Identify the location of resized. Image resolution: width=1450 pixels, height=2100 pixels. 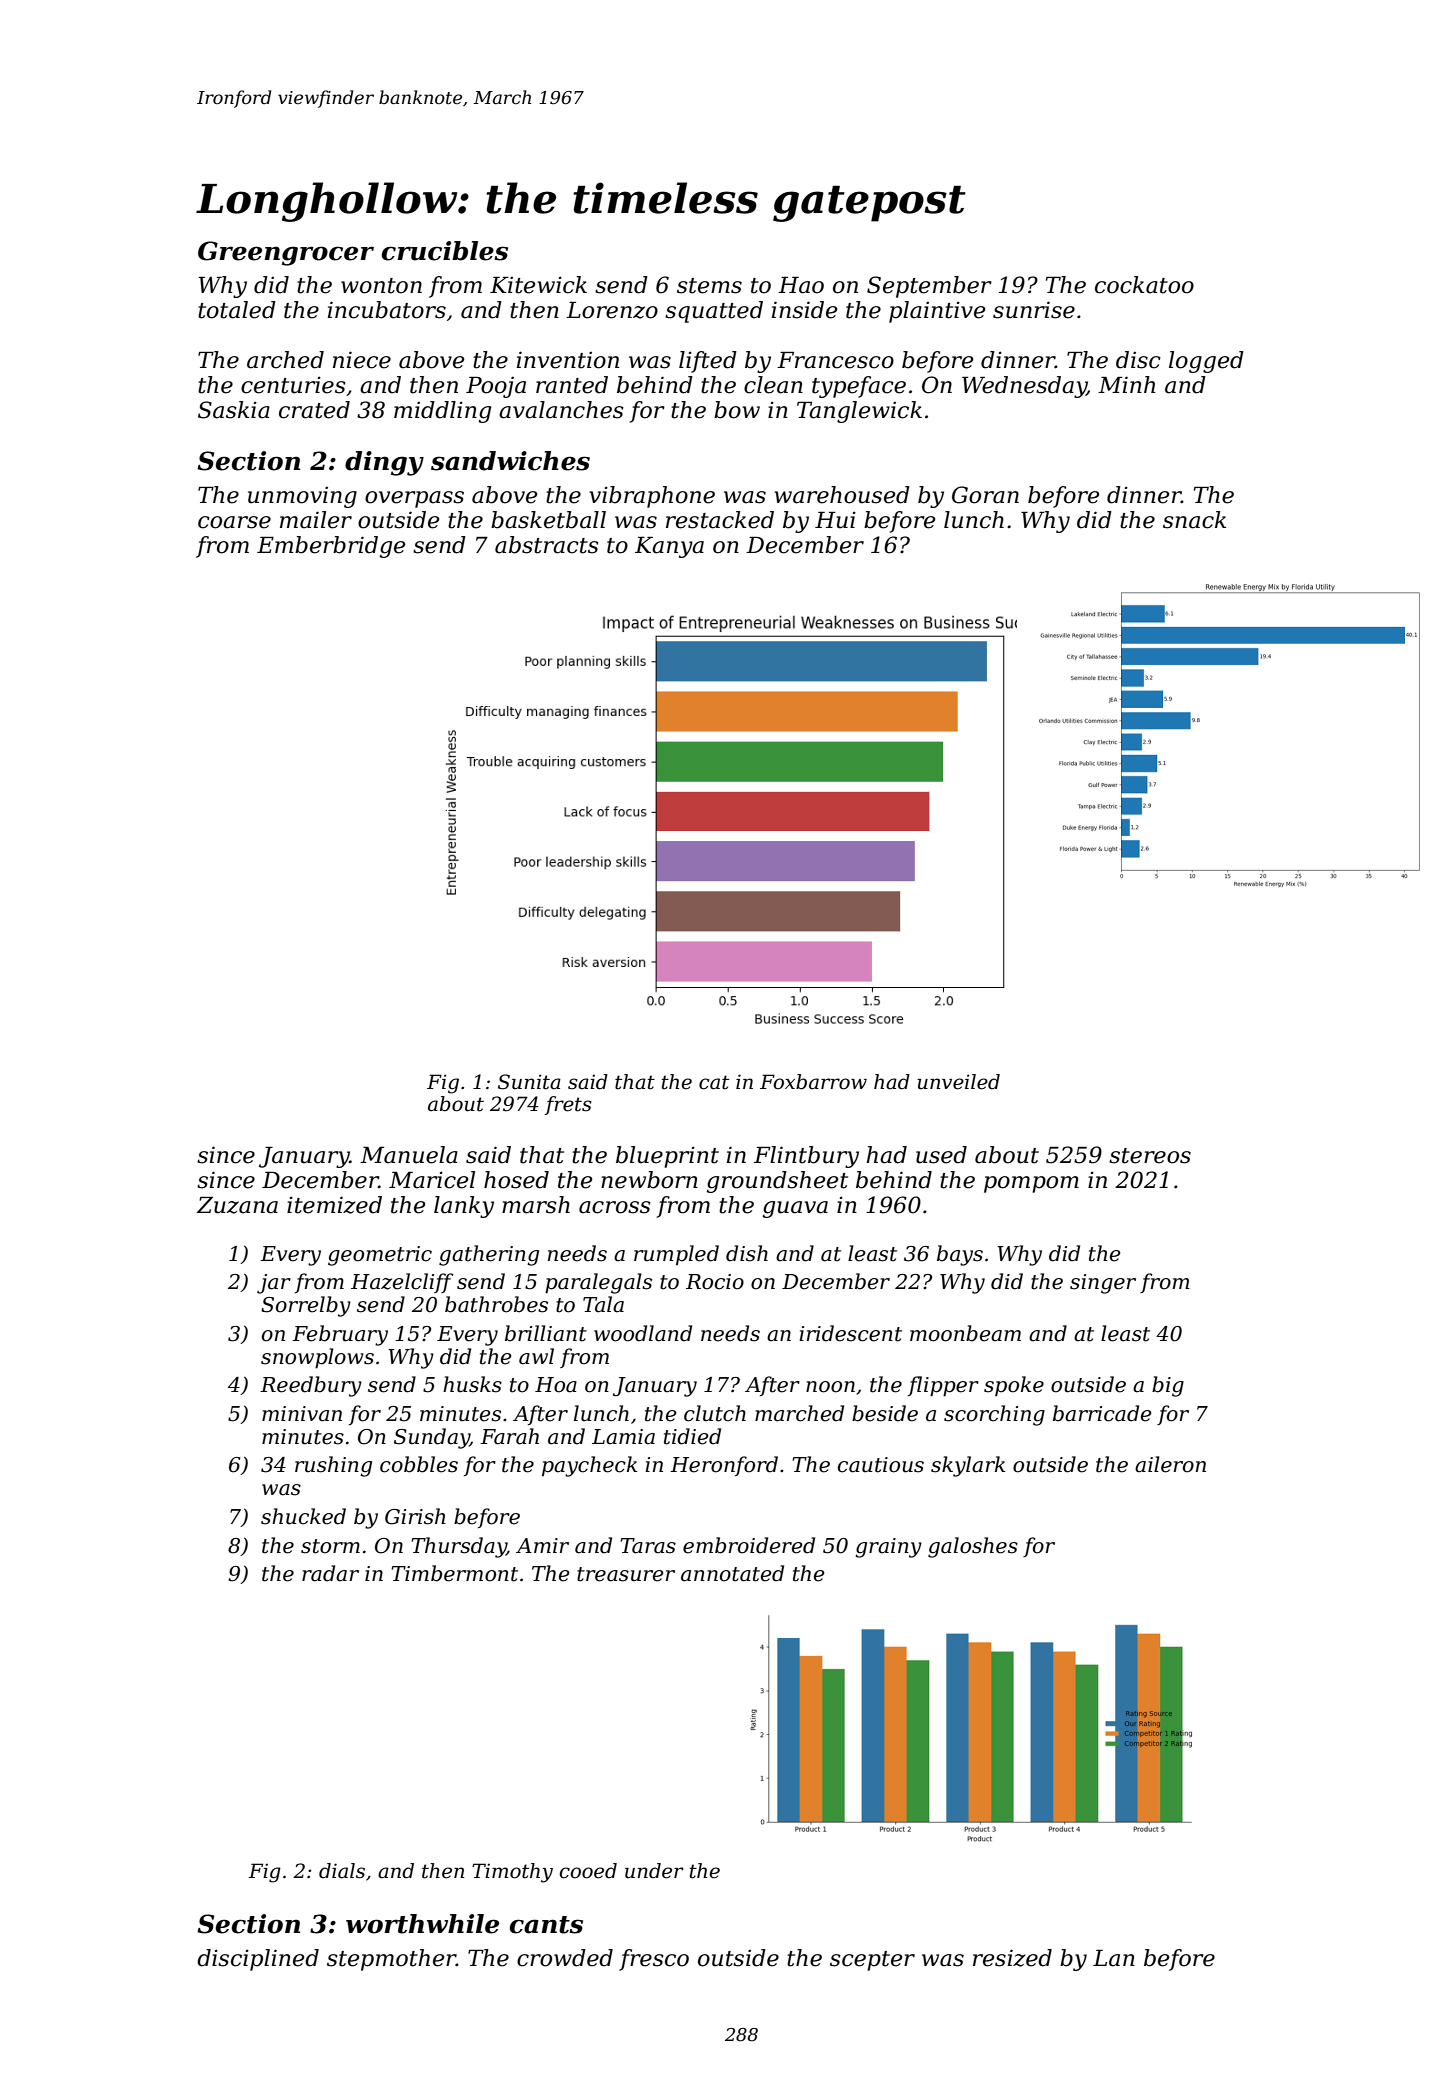
(1012, 1958).
